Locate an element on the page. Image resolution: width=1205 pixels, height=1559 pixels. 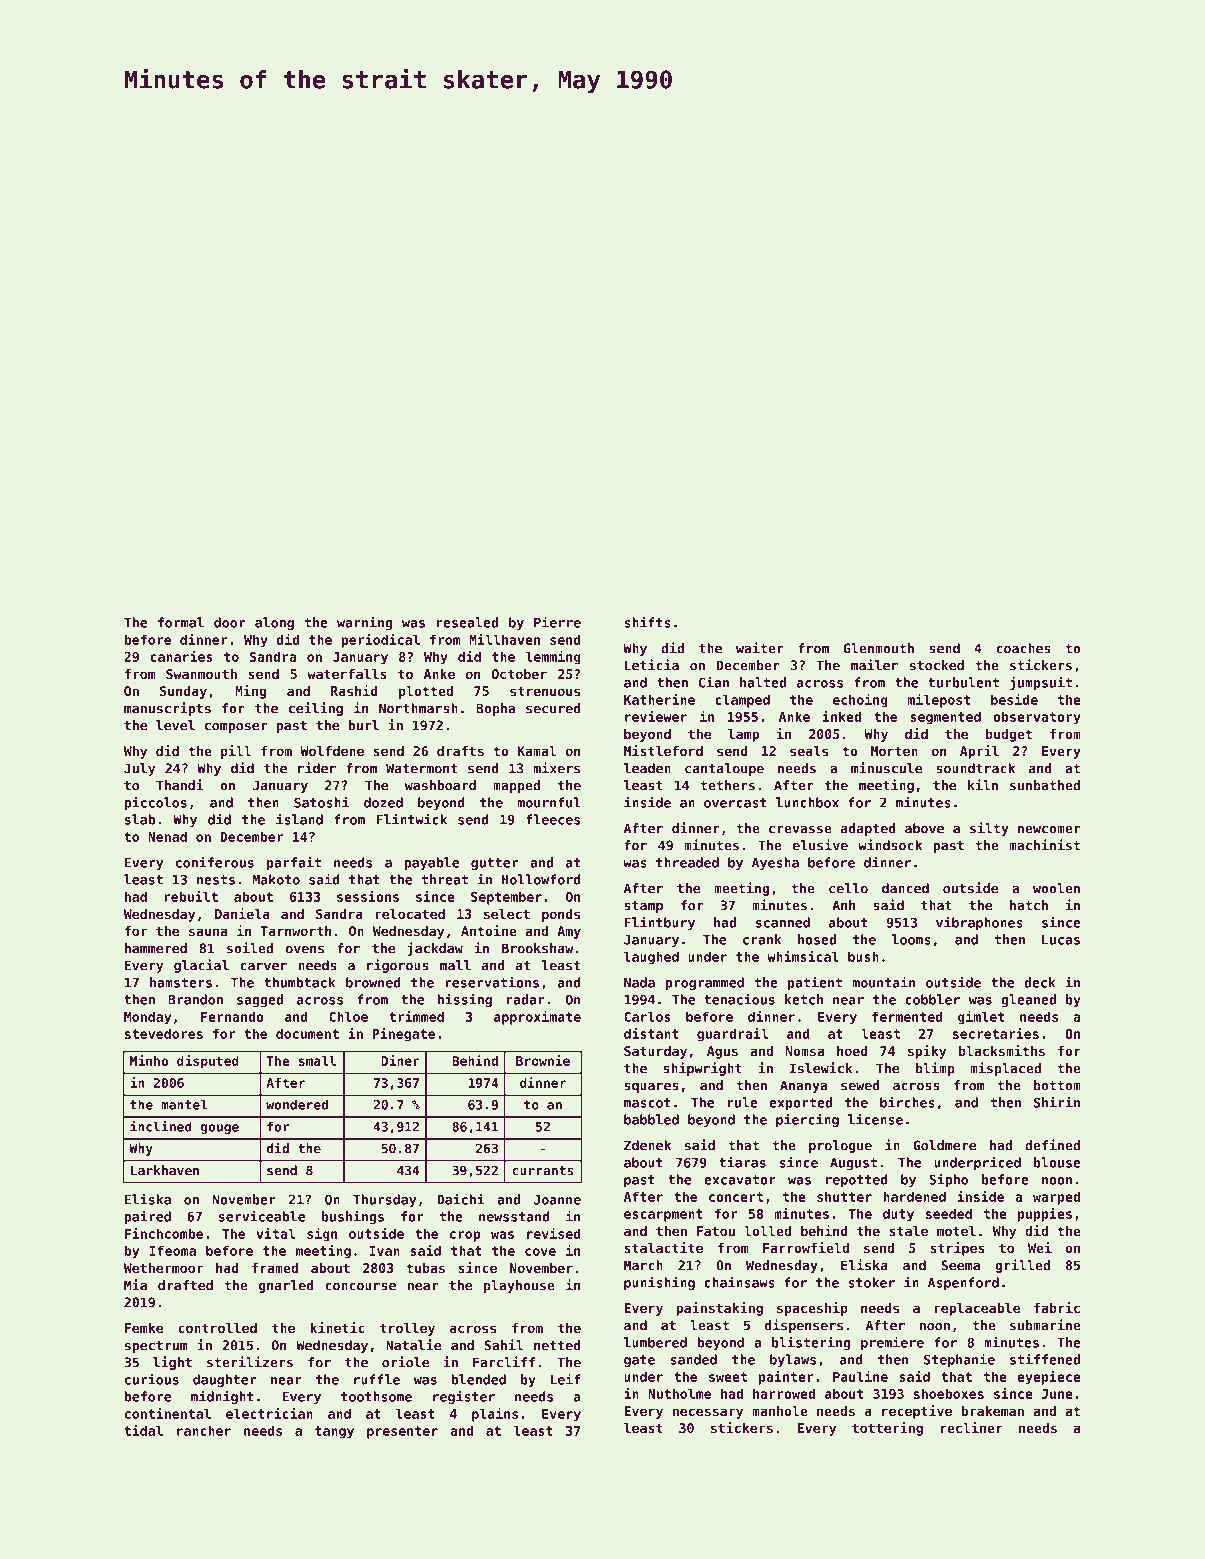
island is located at coordinates (299, 819).
